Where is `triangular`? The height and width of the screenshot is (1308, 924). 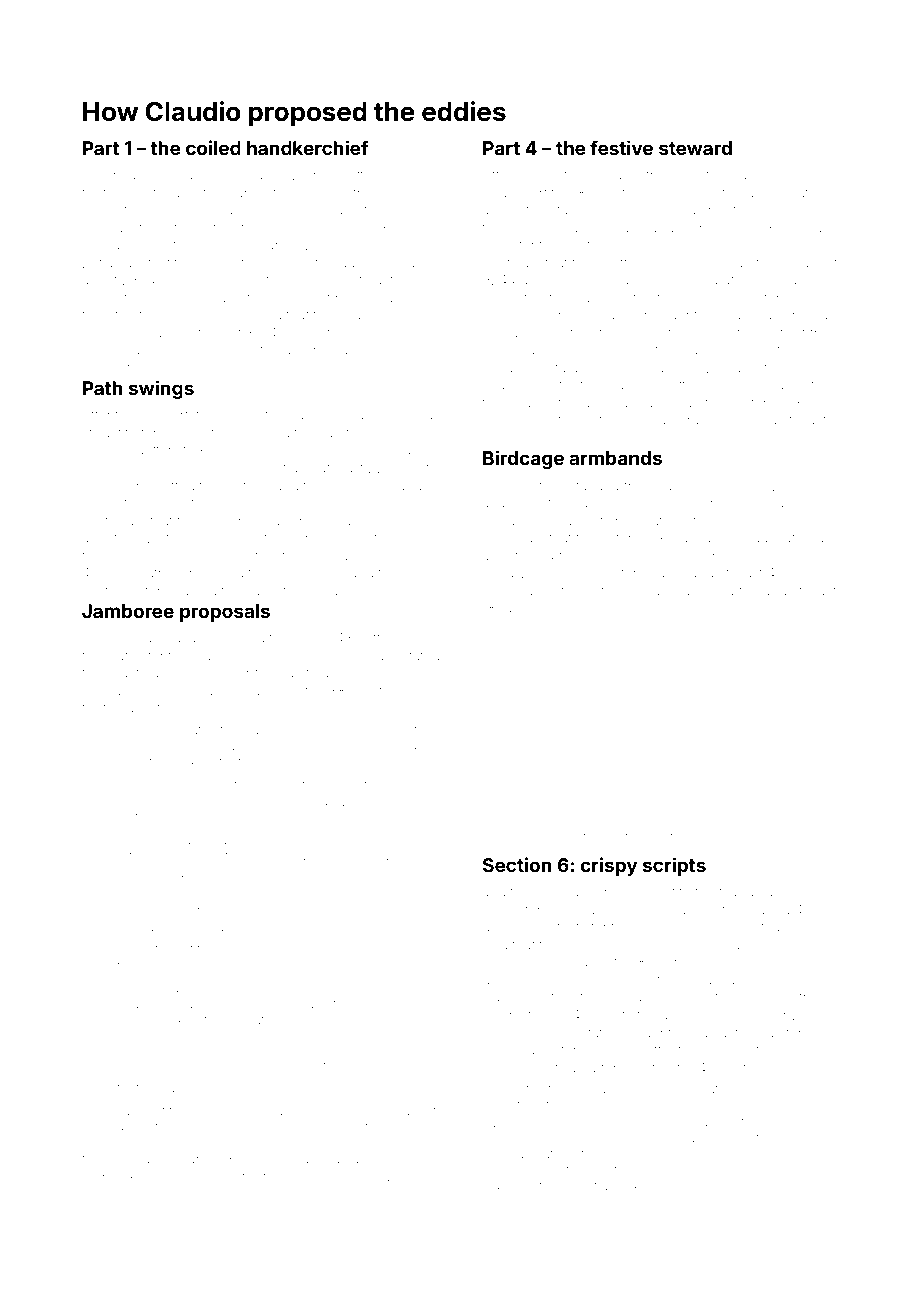 triangular is located at coordinates (748, 894).
